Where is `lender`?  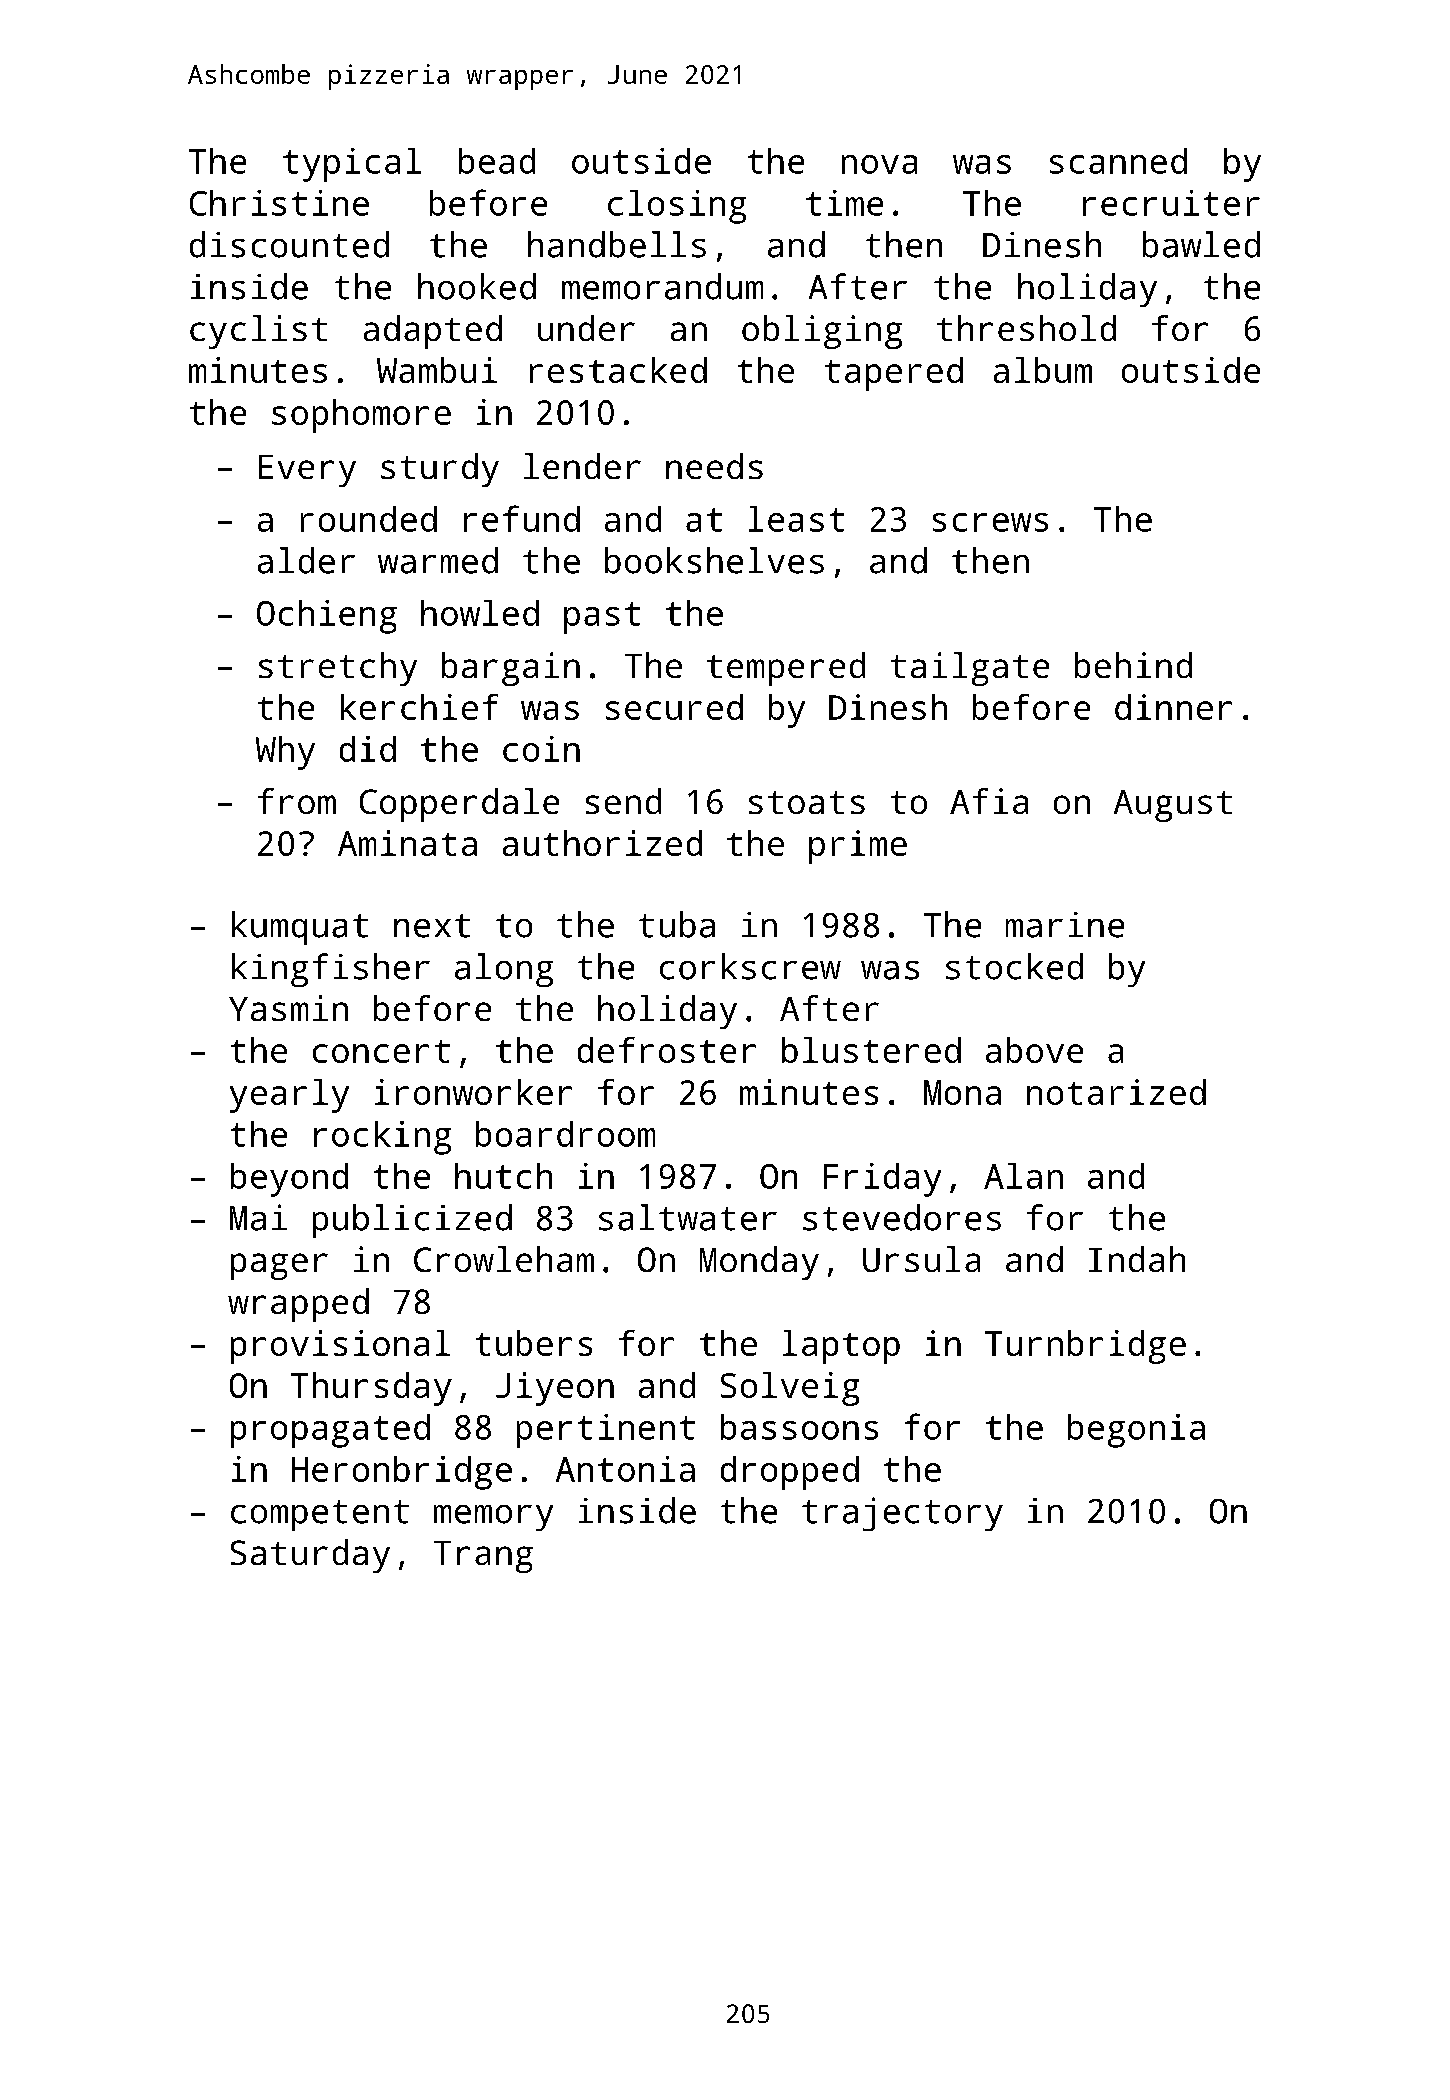 lender is located at coordinates (582, 466).
